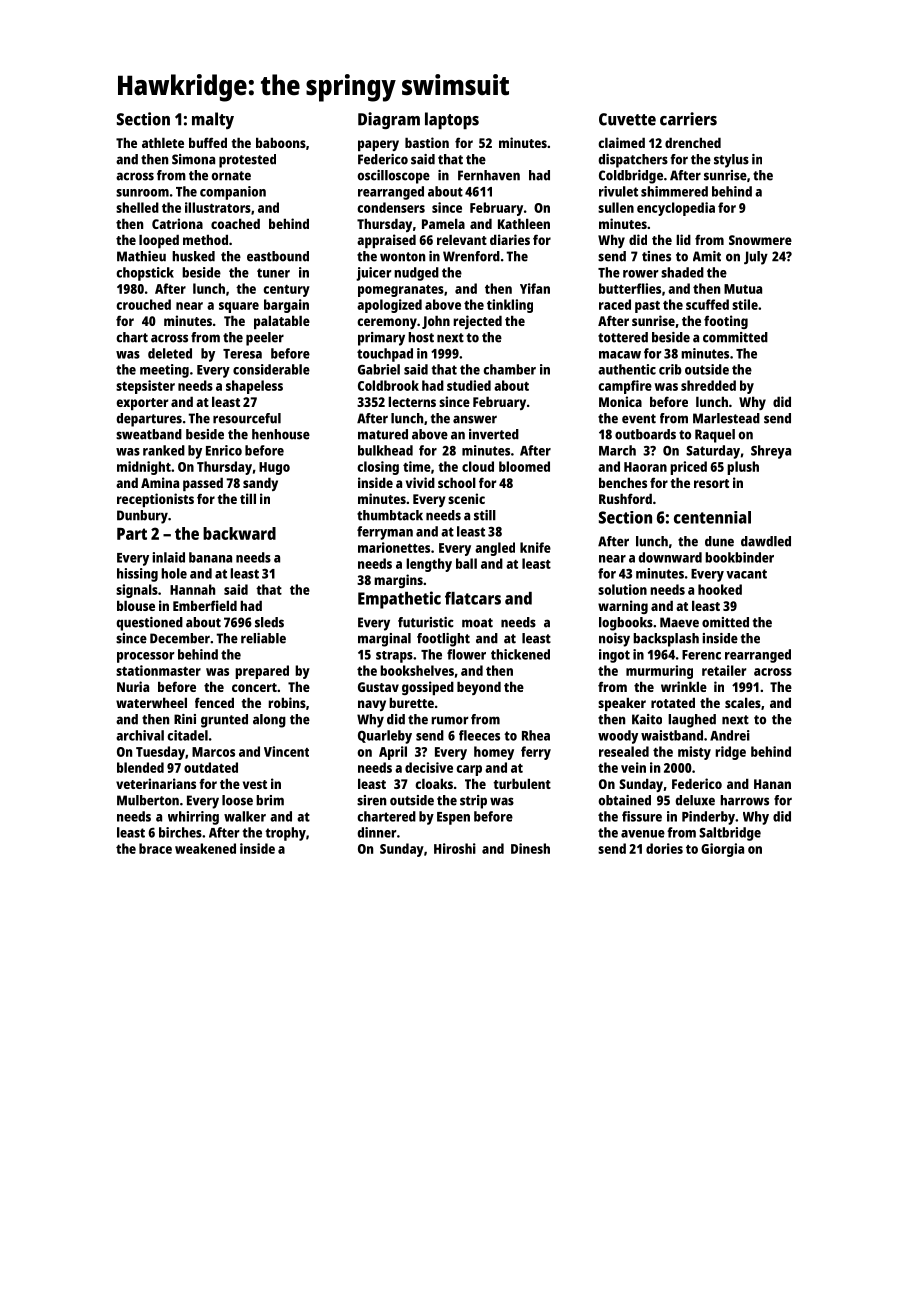  Describe the element at coordinates (724, 670) in the document. I see `retailer` at that location.
